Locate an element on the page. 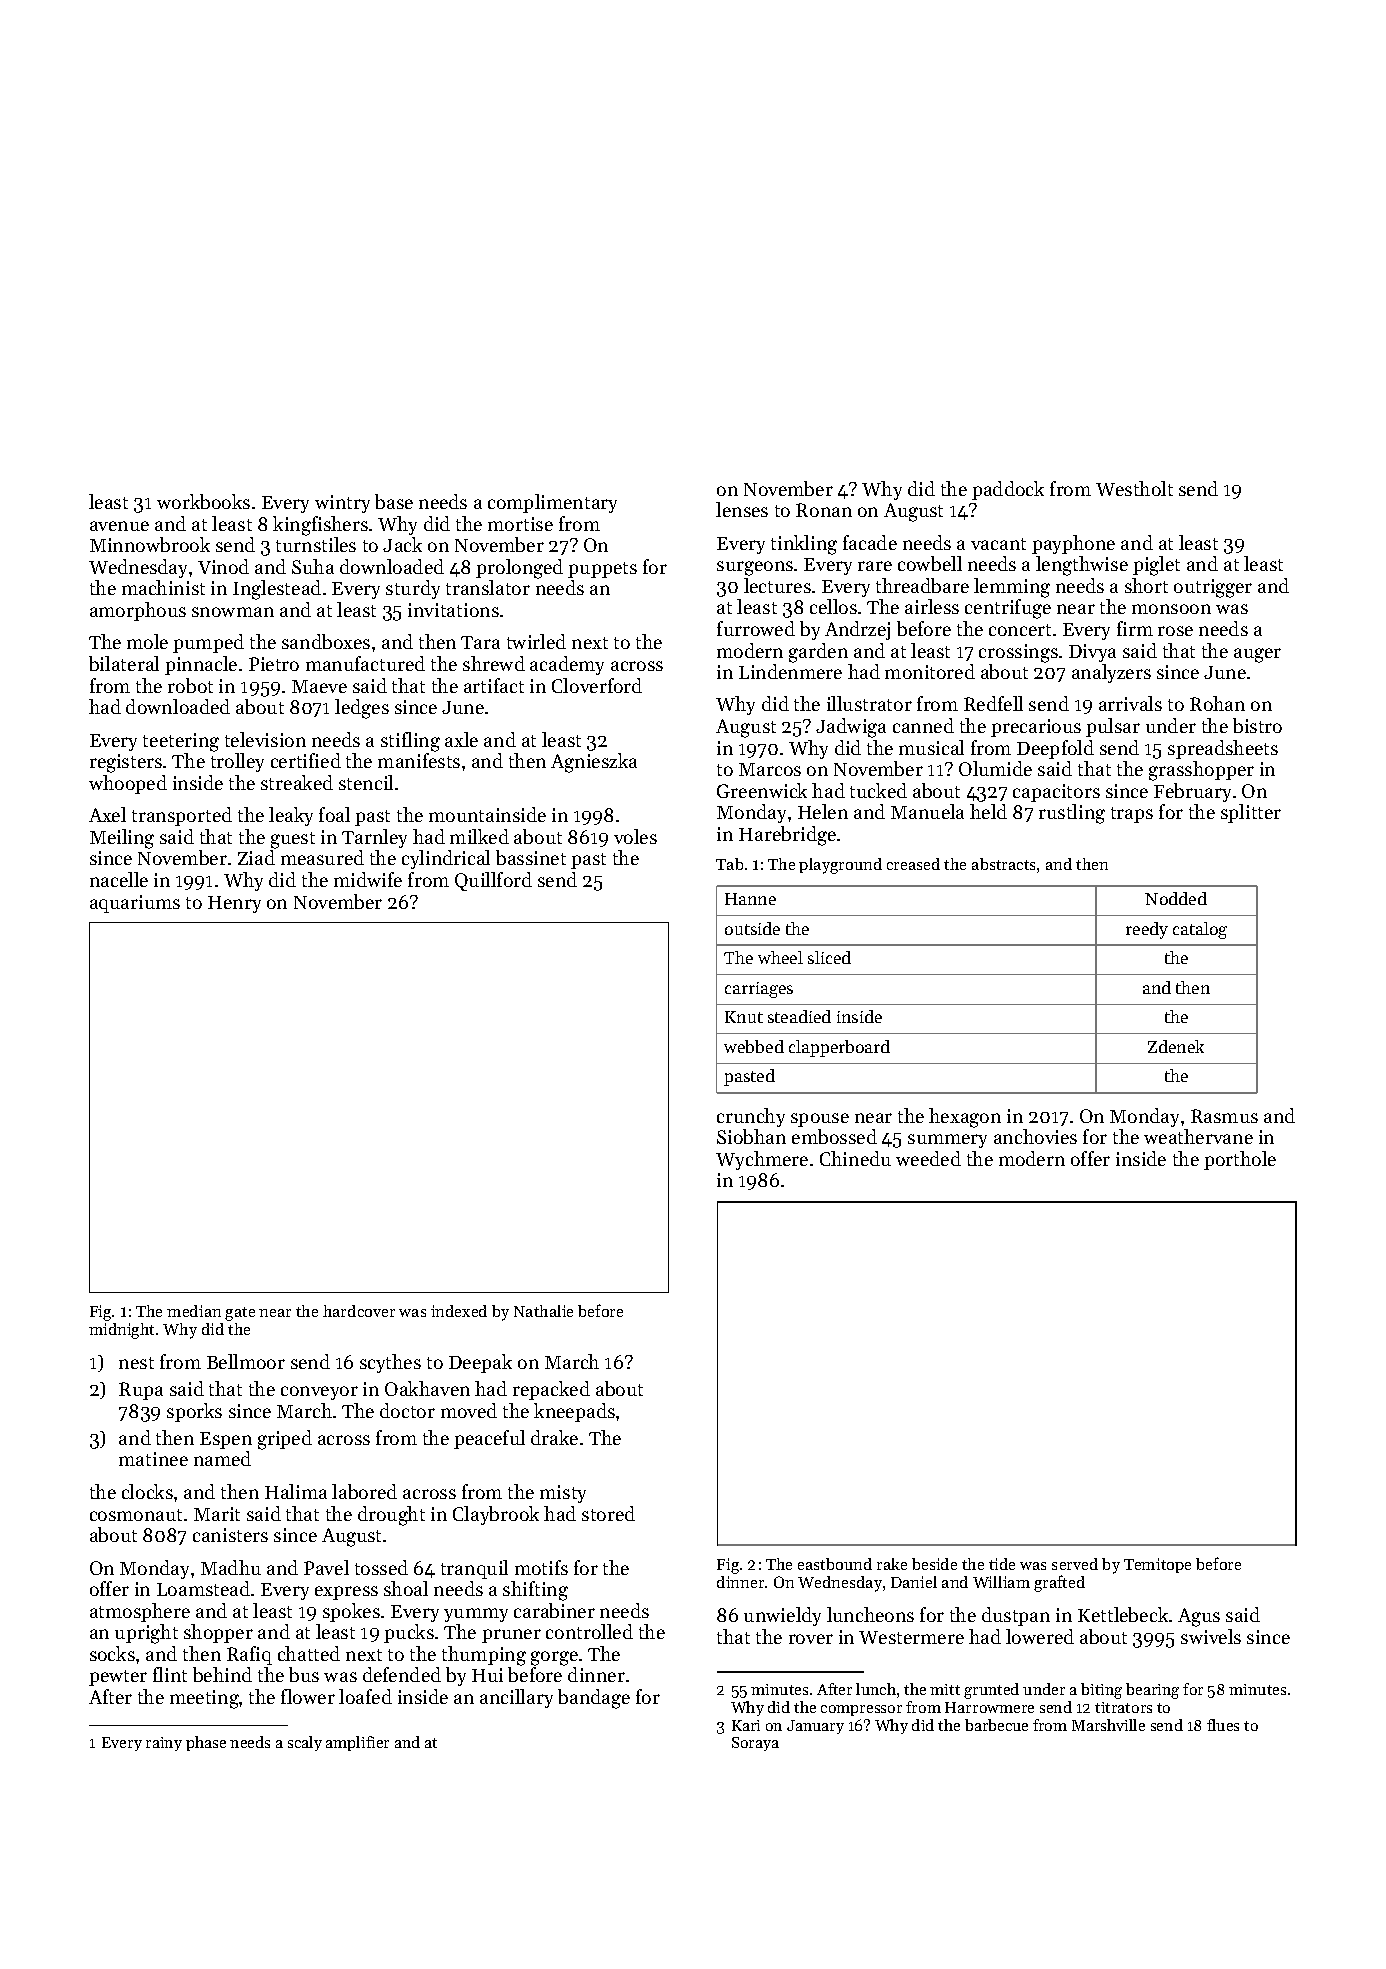 Image resolution: width=1386 pixels, height=1969 pixels. capacitors is located at coordinates (1056, 793).
